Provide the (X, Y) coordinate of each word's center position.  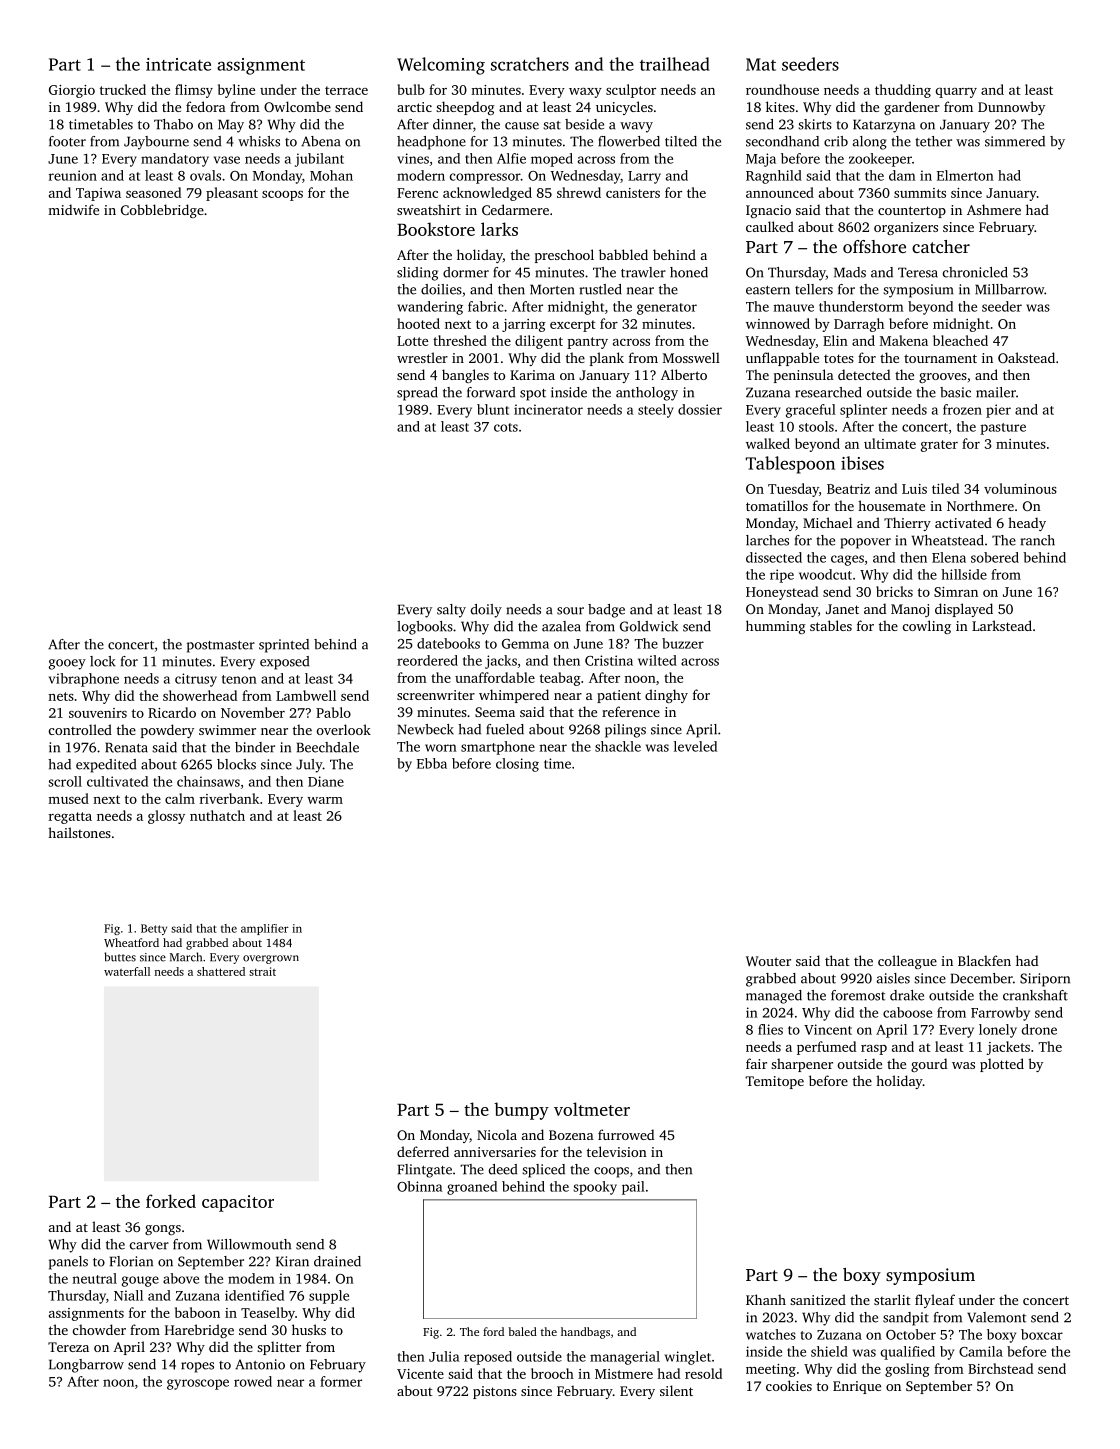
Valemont (996, 1317)
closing (517, 765)
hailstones (79, 832)
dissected (774, 557)
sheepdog (465, 108)
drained (337, 1261)
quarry (956, 93)
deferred (423, 1151)
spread (417, 394)
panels (68, 1263)
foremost (858, 995)
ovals (205, 175)
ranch (1037, 540)
